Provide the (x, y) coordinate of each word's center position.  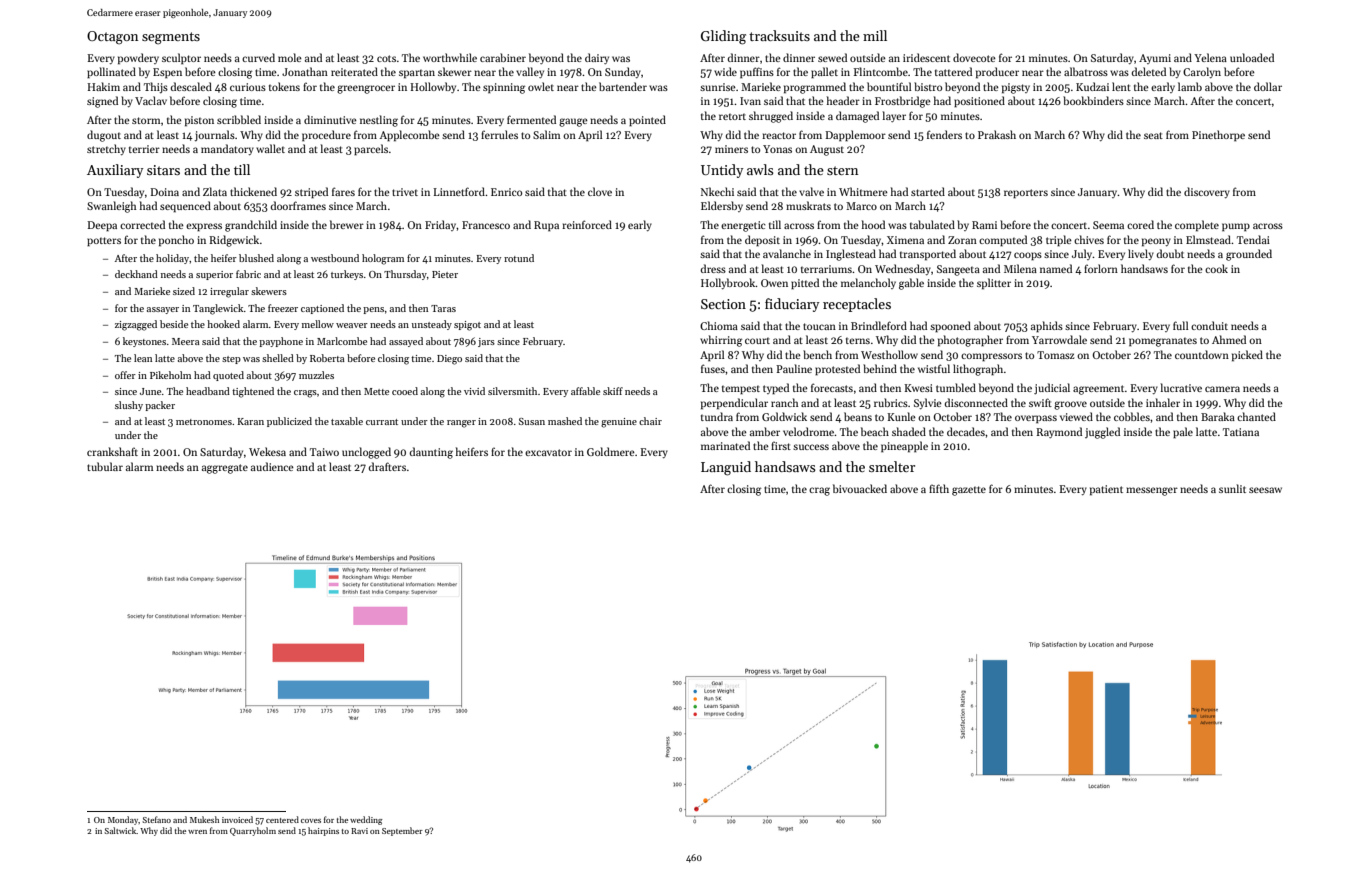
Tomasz (1055, 355)
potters (104, 242)
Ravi (359, 831)
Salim (546, 134)
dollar (1268, 86)
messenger (1152, 491)
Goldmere (611, 451)
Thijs (156, 88)
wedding (366, 820)
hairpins (323, 831)
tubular (105, 466)
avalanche (787, 253)
